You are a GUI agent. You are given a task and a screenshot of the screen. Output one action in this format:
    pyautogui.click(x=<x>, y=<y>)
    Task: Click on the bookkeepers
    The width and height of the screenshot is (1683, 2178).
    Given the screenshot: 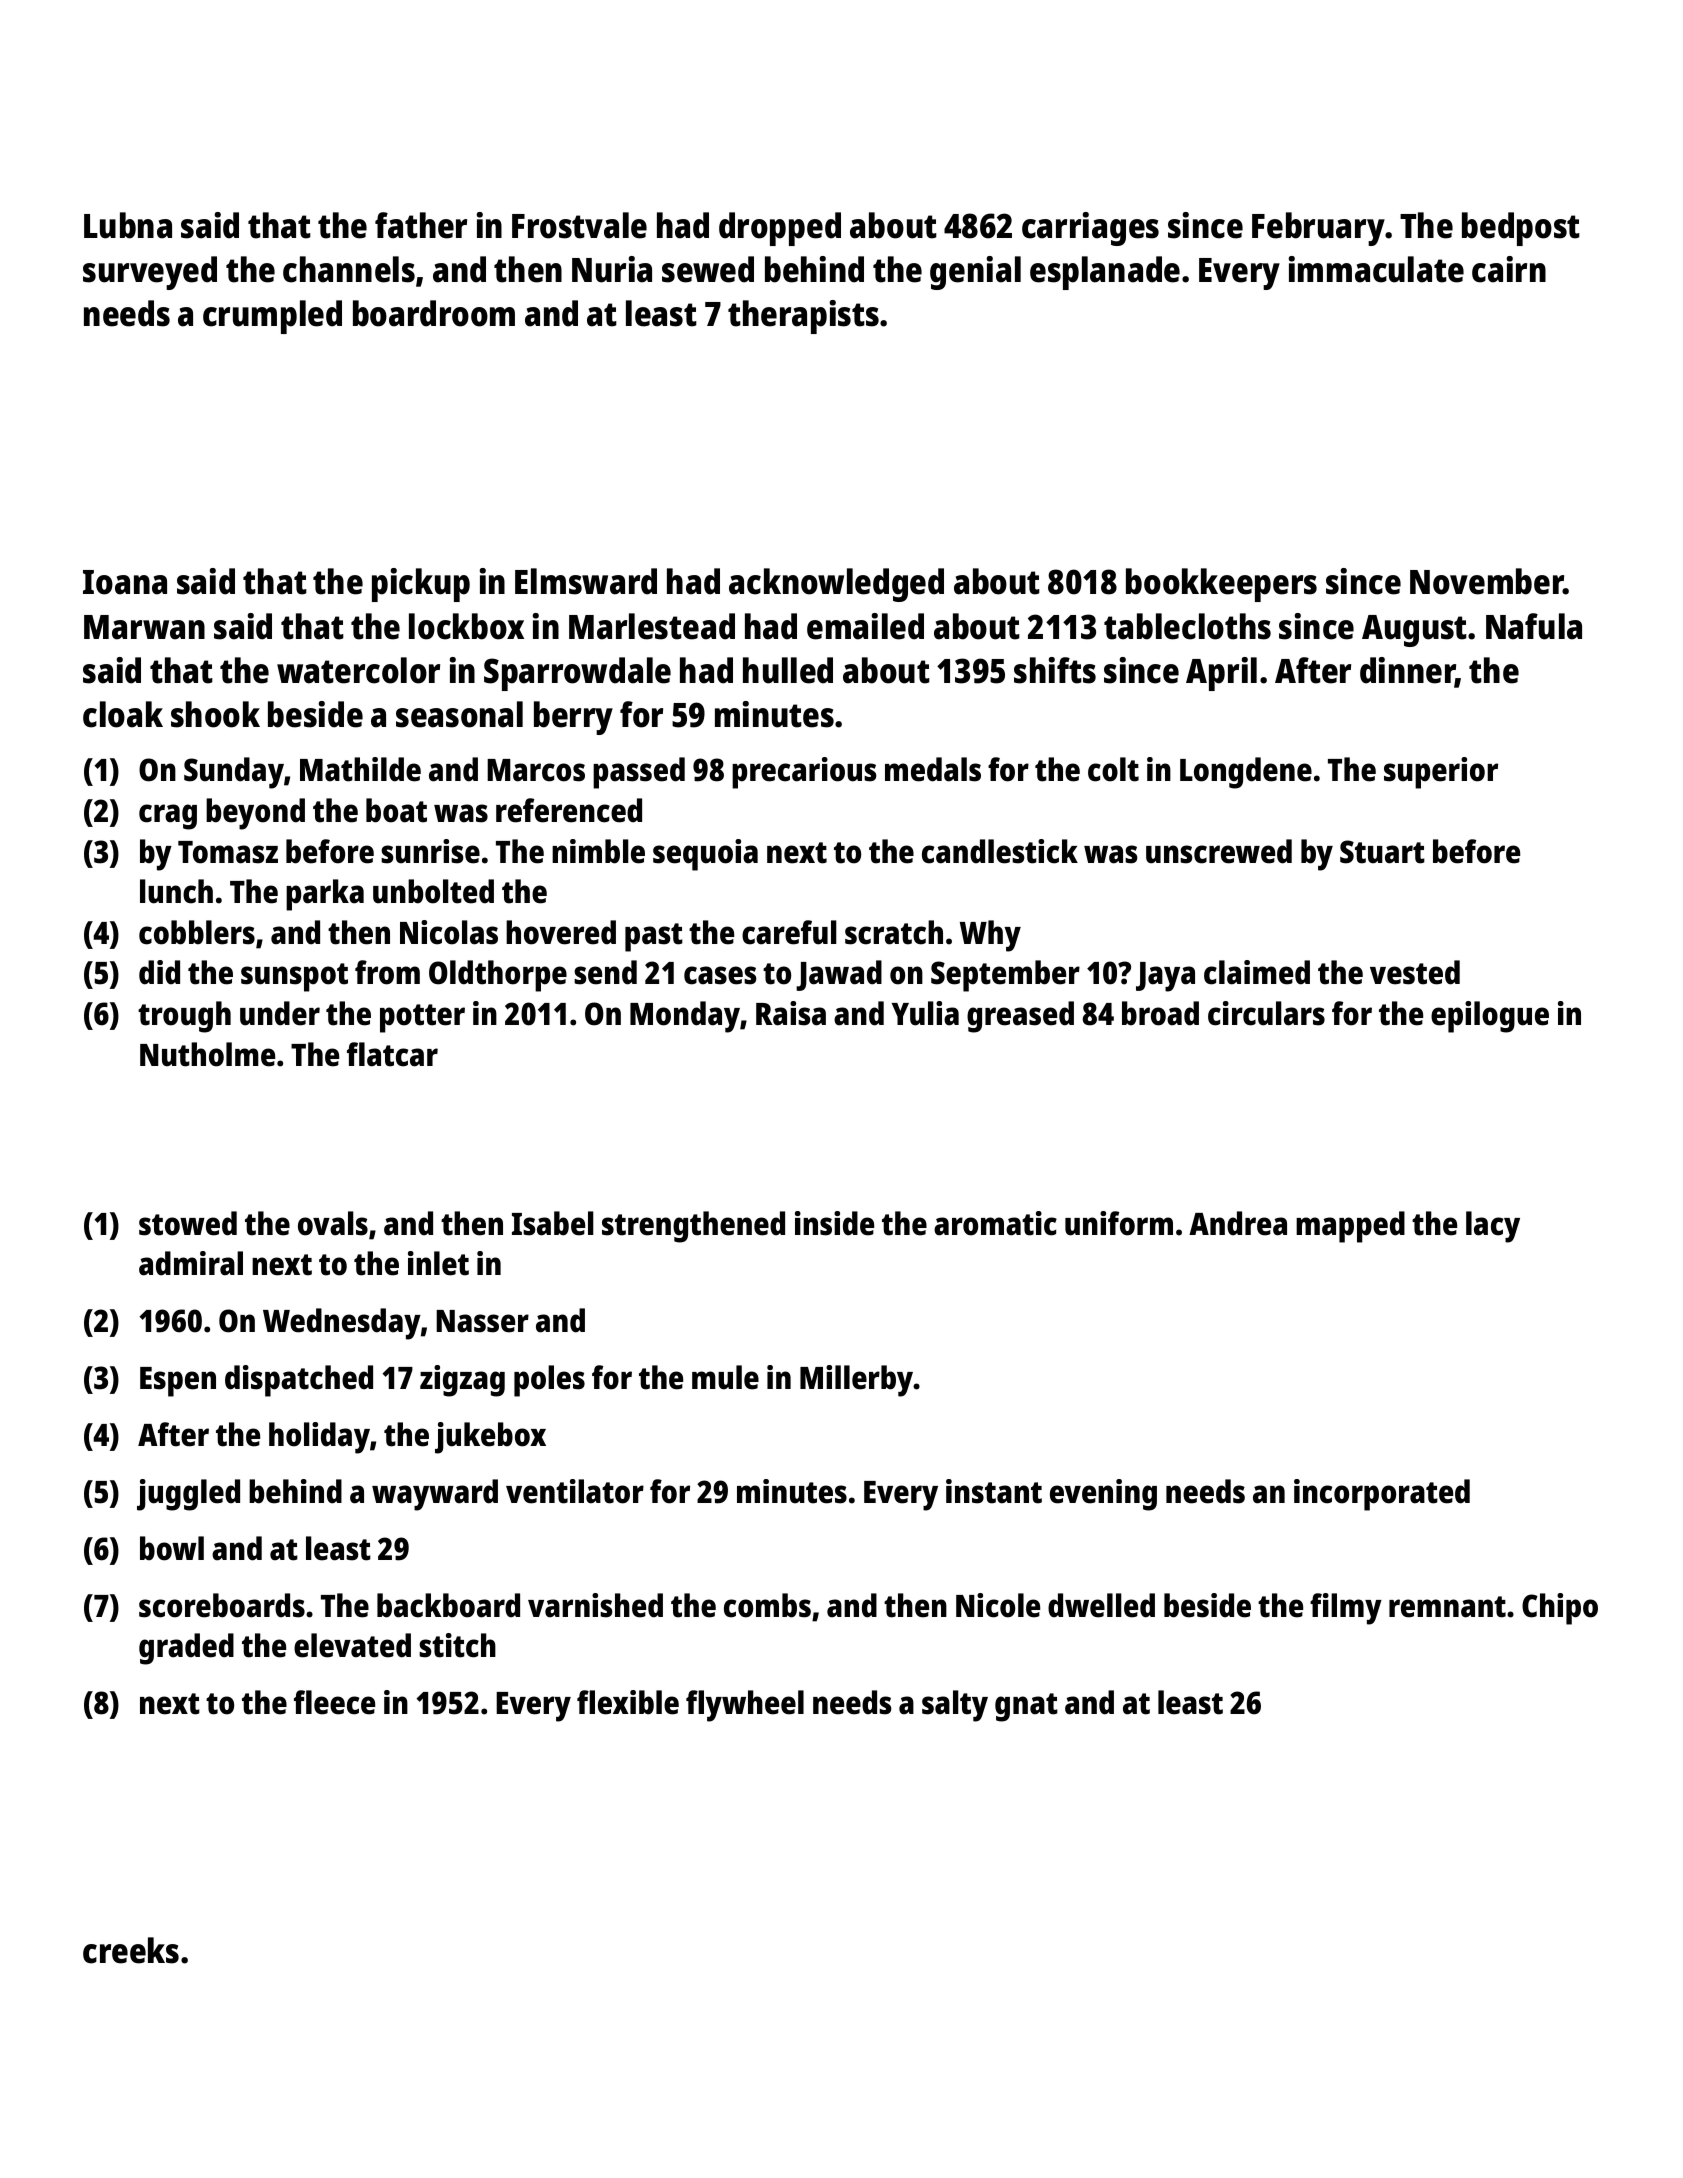 What is the action you would take?
    pyautogui.click(x=1221, y=585)
